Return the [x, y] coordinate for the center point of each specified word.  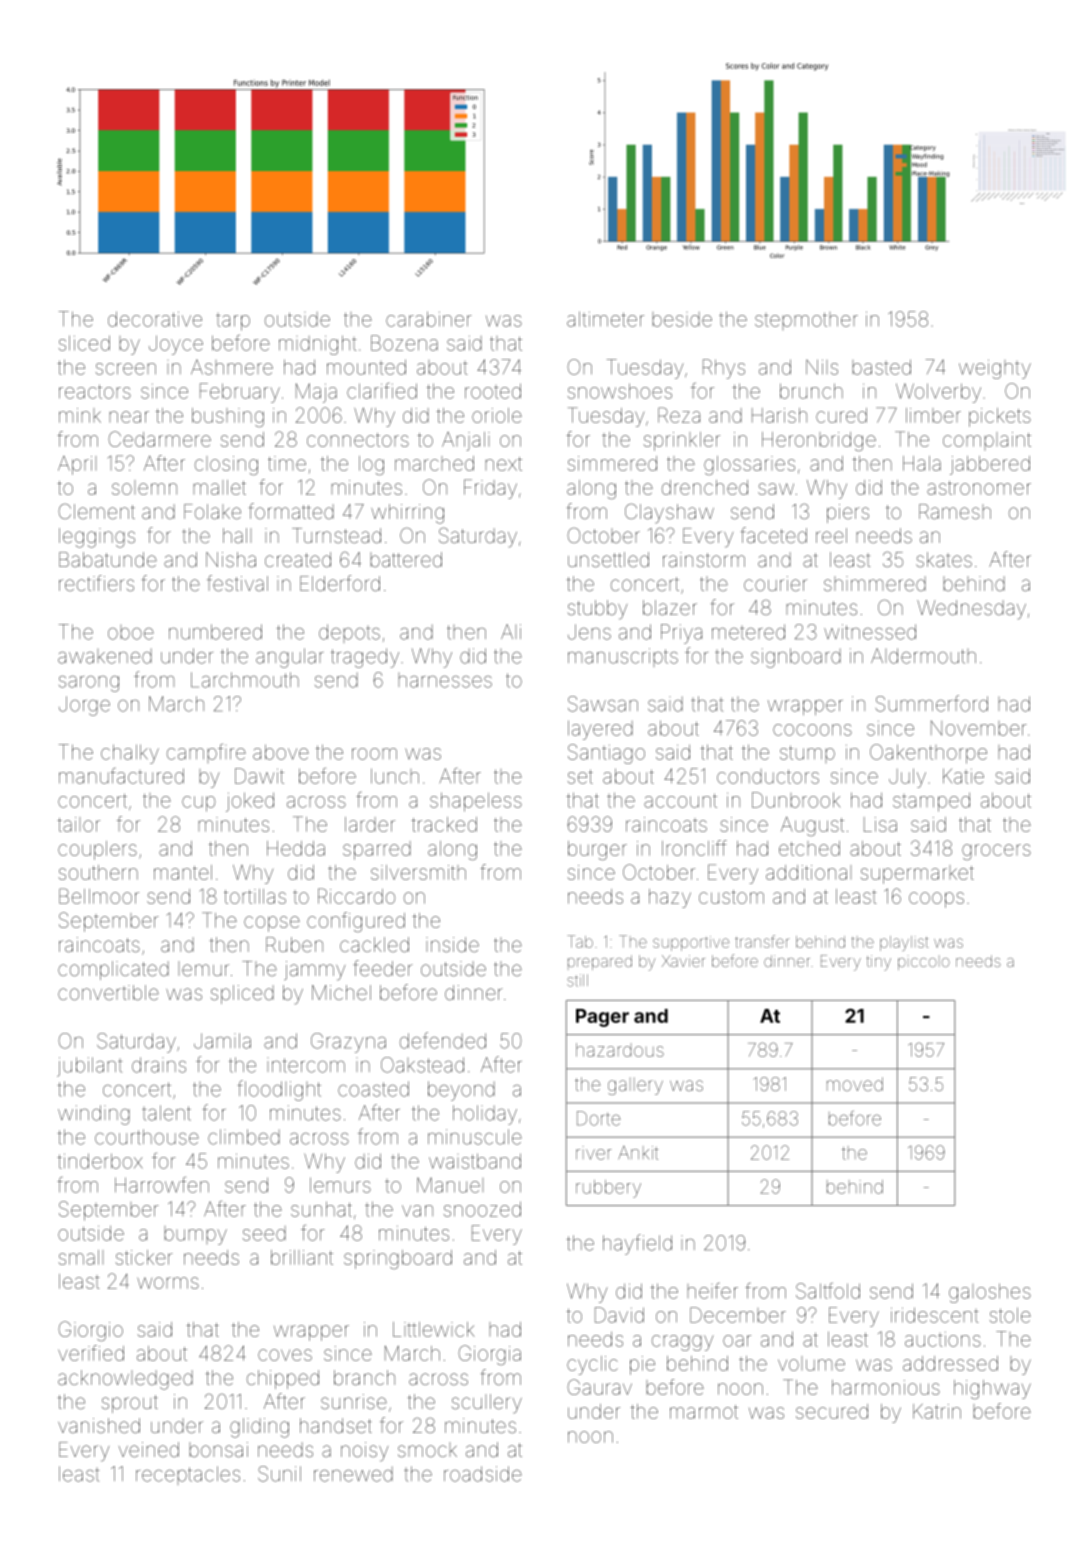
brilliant [302, 1257]
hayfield [637, 1244]
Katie [963, 776]
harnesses [445, 680]
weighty [995, 369]
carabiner [429, 319]
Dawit [259, 776]
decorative [155, 319]
